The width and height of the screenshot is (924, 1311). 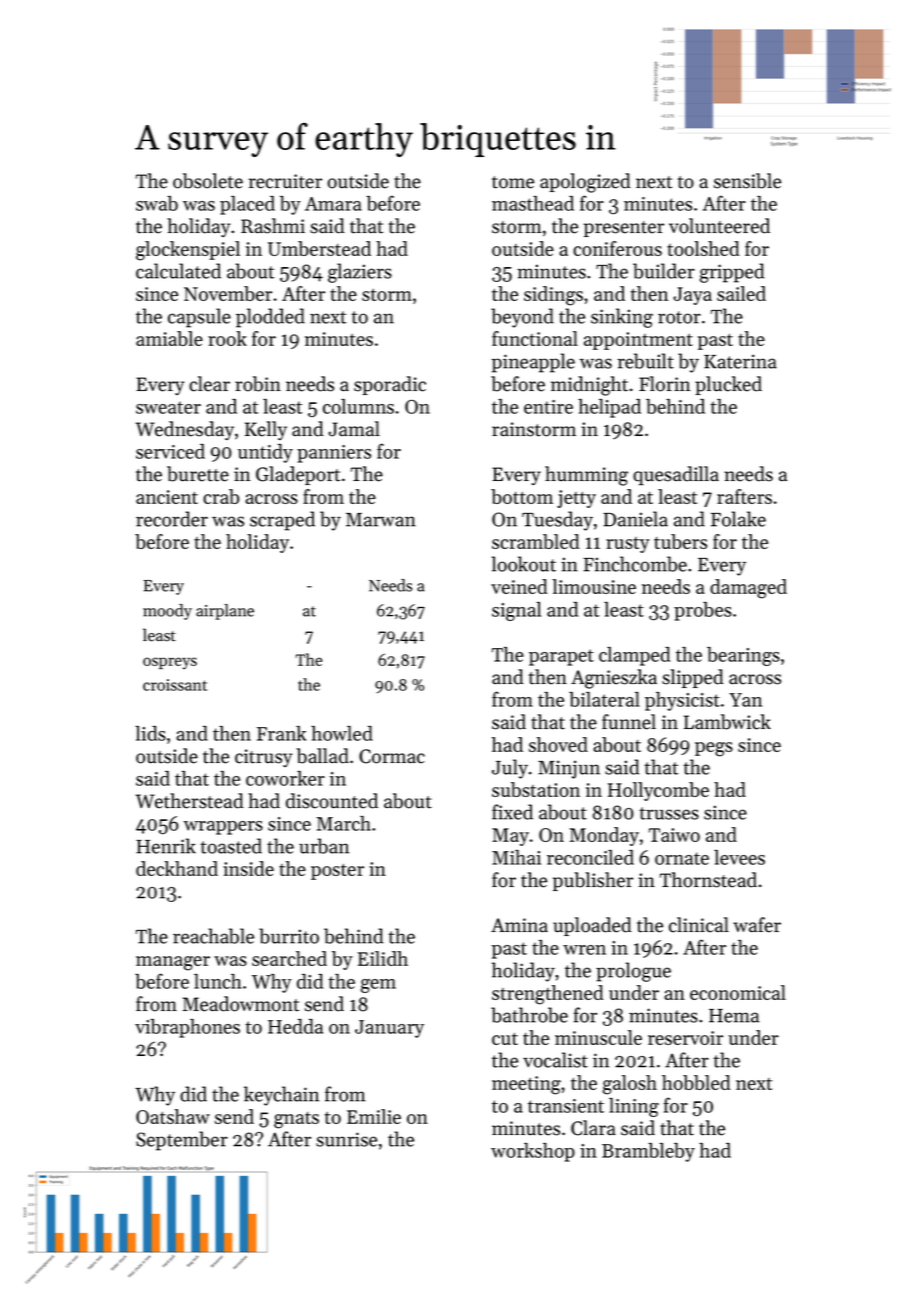 I want to click on sporadic, so click(x=390, y=385).
